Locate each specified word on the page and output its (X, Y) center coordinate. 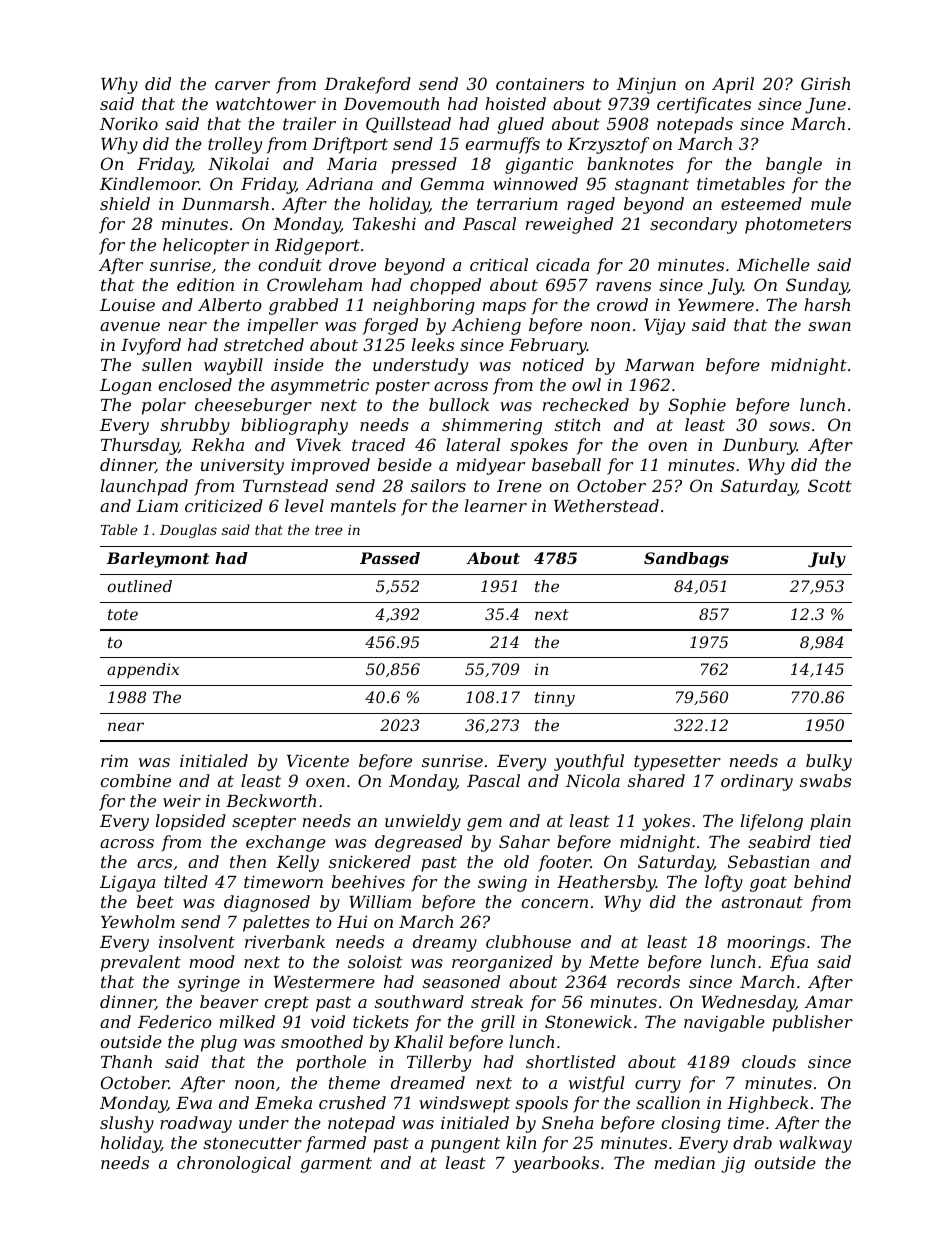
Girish (825, 83)
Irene (519, 486)
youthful (589, 762)
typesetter (677, 763)
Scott (830, 485)
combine (135, 780)
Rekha (217, 444)
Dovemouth (391, 103)
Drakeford (367, 85)
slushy (127, 1124)
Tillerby (439, 1063)
